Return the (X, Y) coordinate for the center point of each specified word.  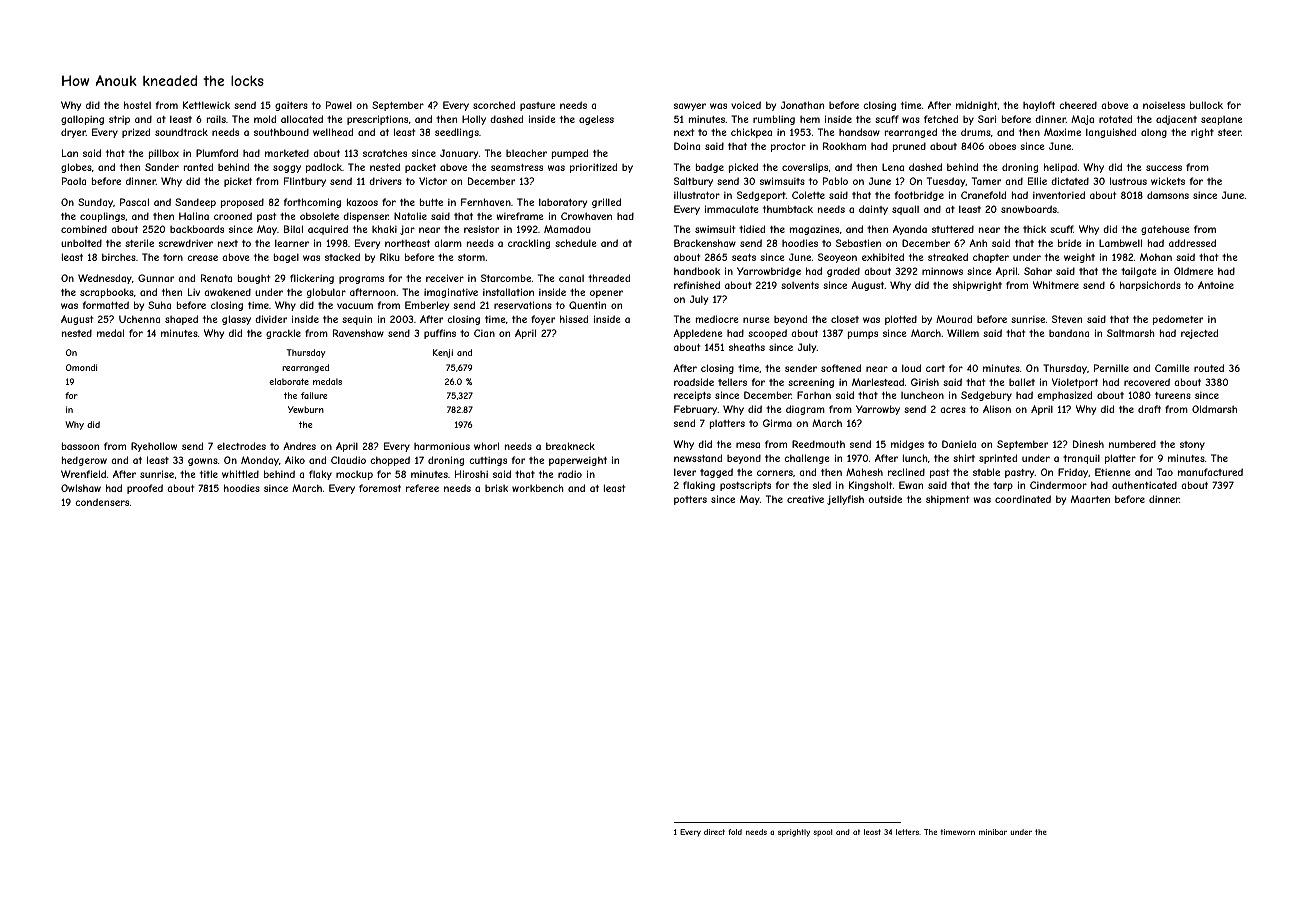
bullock (1206, 105)
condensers (102, 502)
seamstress (517, 167)
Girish (925, 382)
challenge (806, 459)
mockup (354, 475)
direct (714, 832)
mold (265, 119)
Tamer (986, 181)
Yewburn (306, 409)
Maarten (1090, 499)
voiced (746, 105)
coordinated (1023, 499)
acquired (328, 230)
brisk (496, 488)
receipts (692, 396)
